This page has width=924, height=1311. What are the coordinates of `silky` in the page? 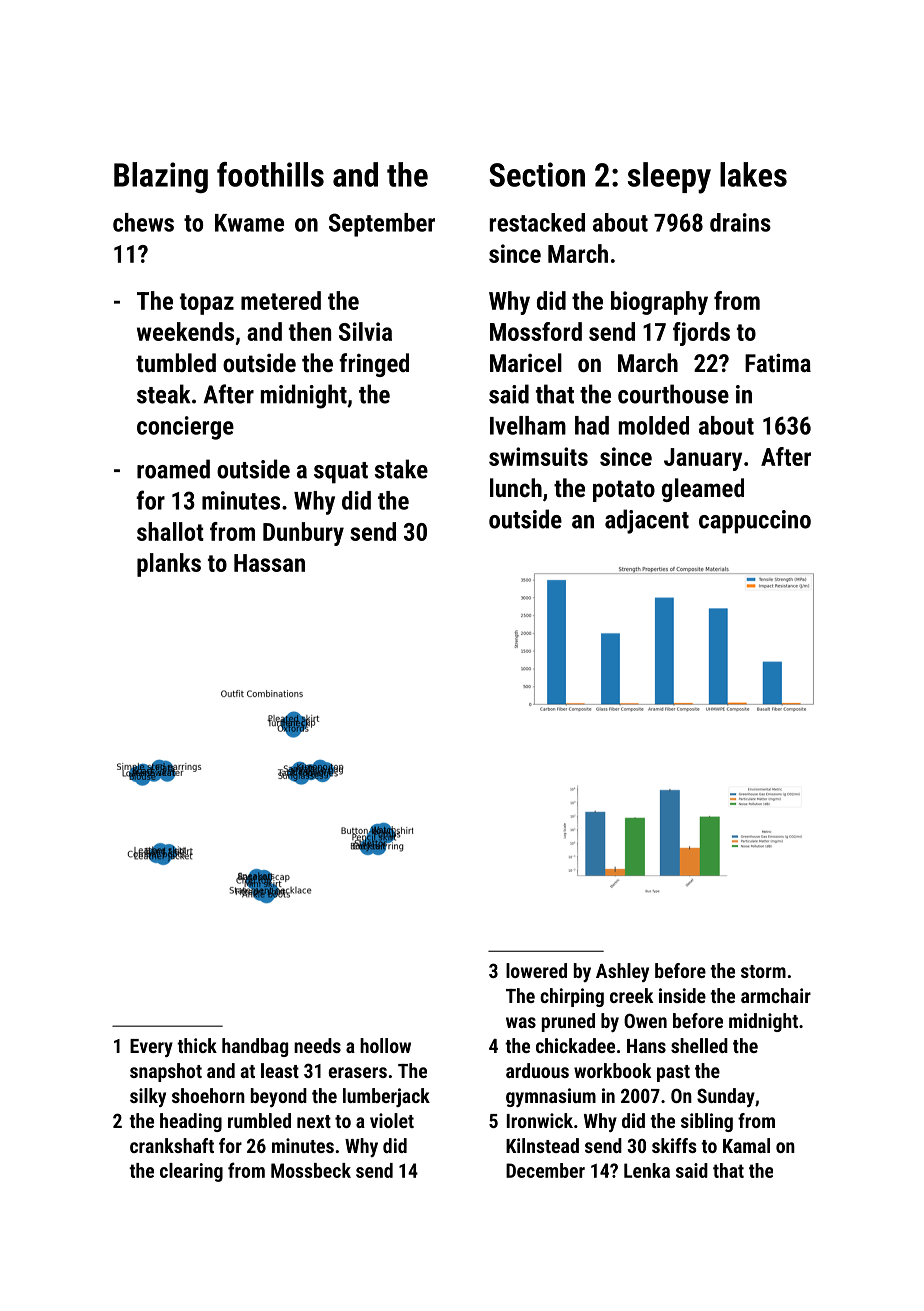 It's located at (148, 1097).
